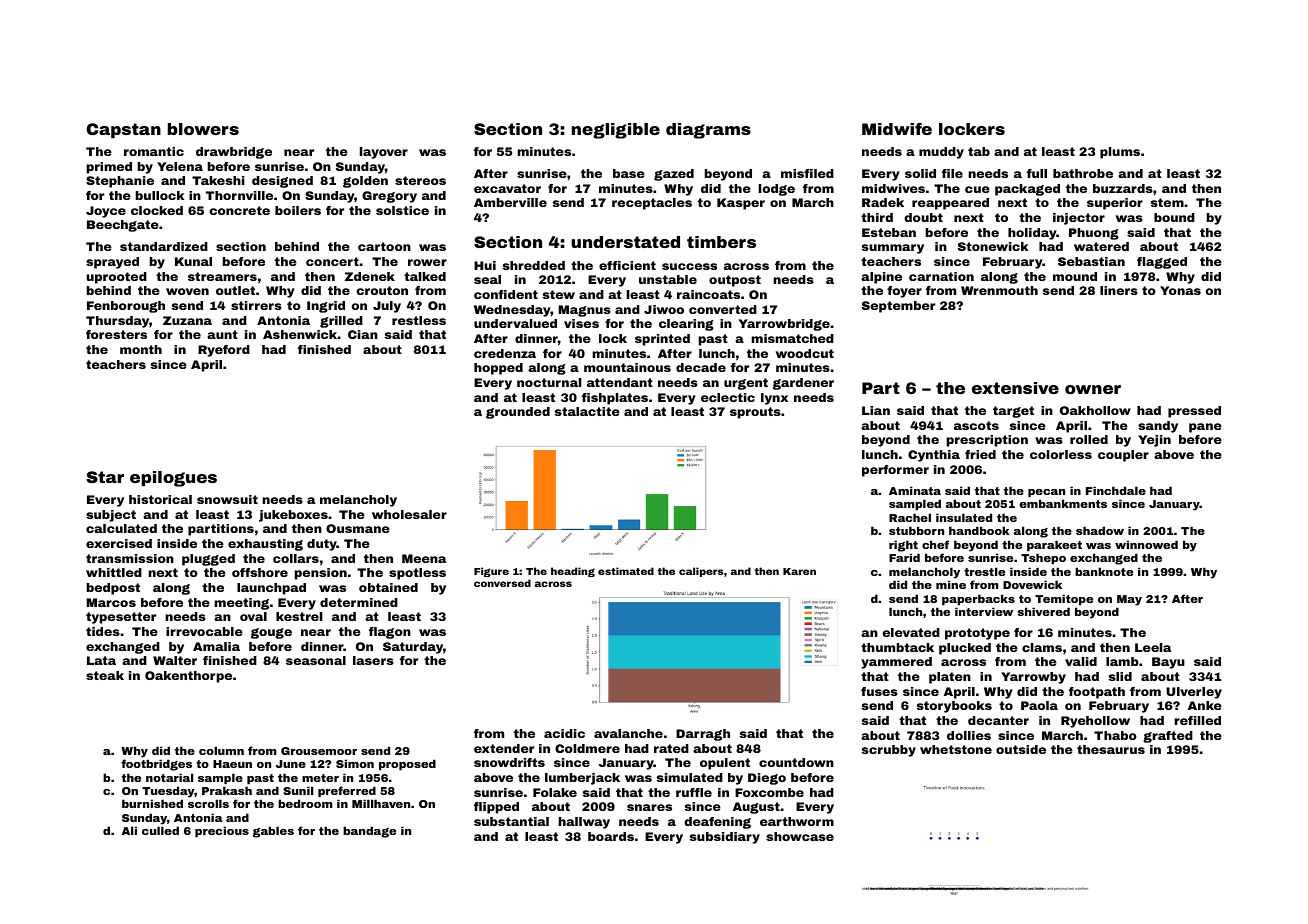 The height and width of the screenshot is (924, 1308). What do you see at coordinates (187, 320) in the screenshot?
I see `Zuzana` at bounding box center [187, 320].
